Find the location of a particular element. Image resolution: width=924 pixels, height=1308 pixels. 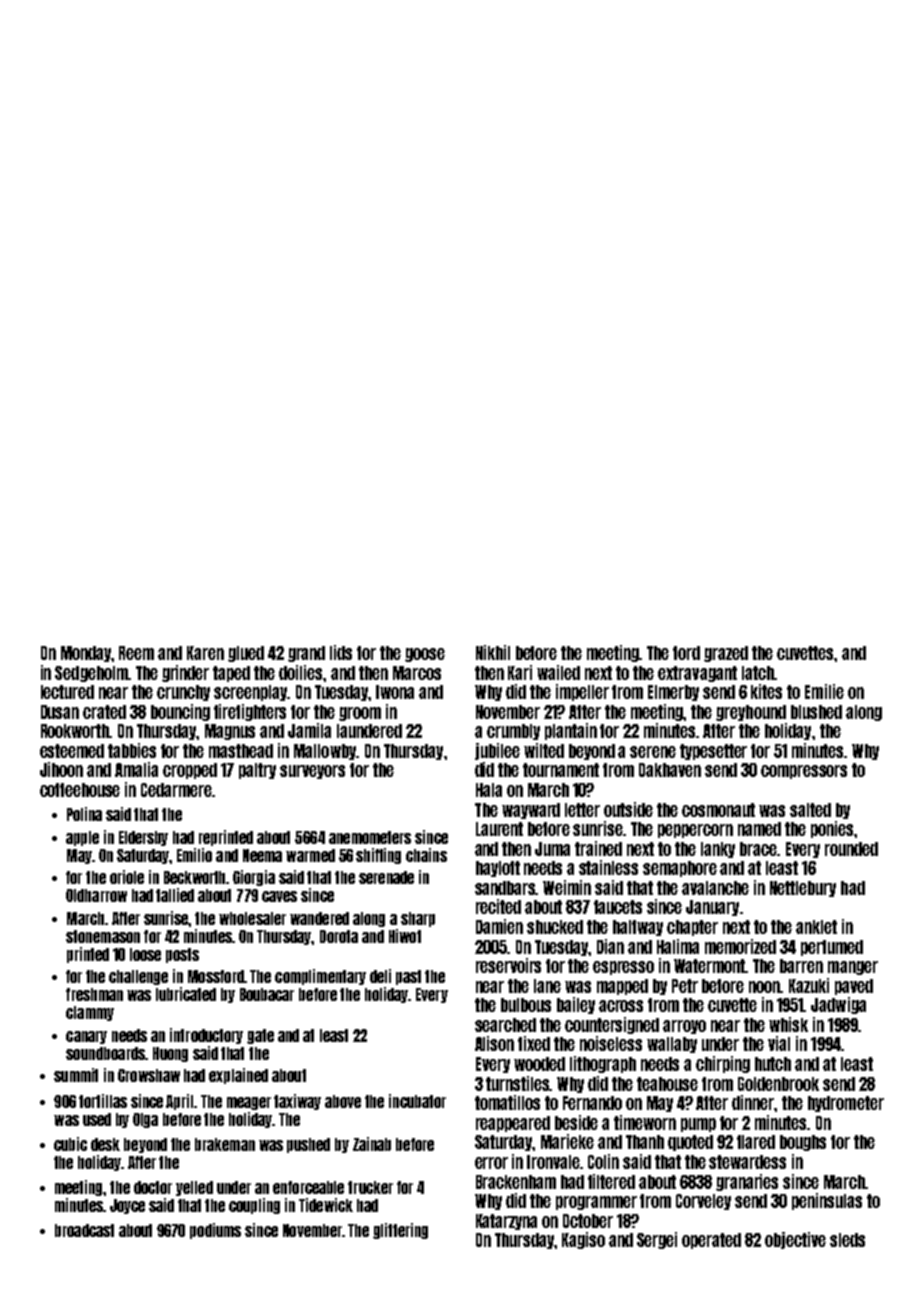

broadcast is located at coordinates (84, 1230).
